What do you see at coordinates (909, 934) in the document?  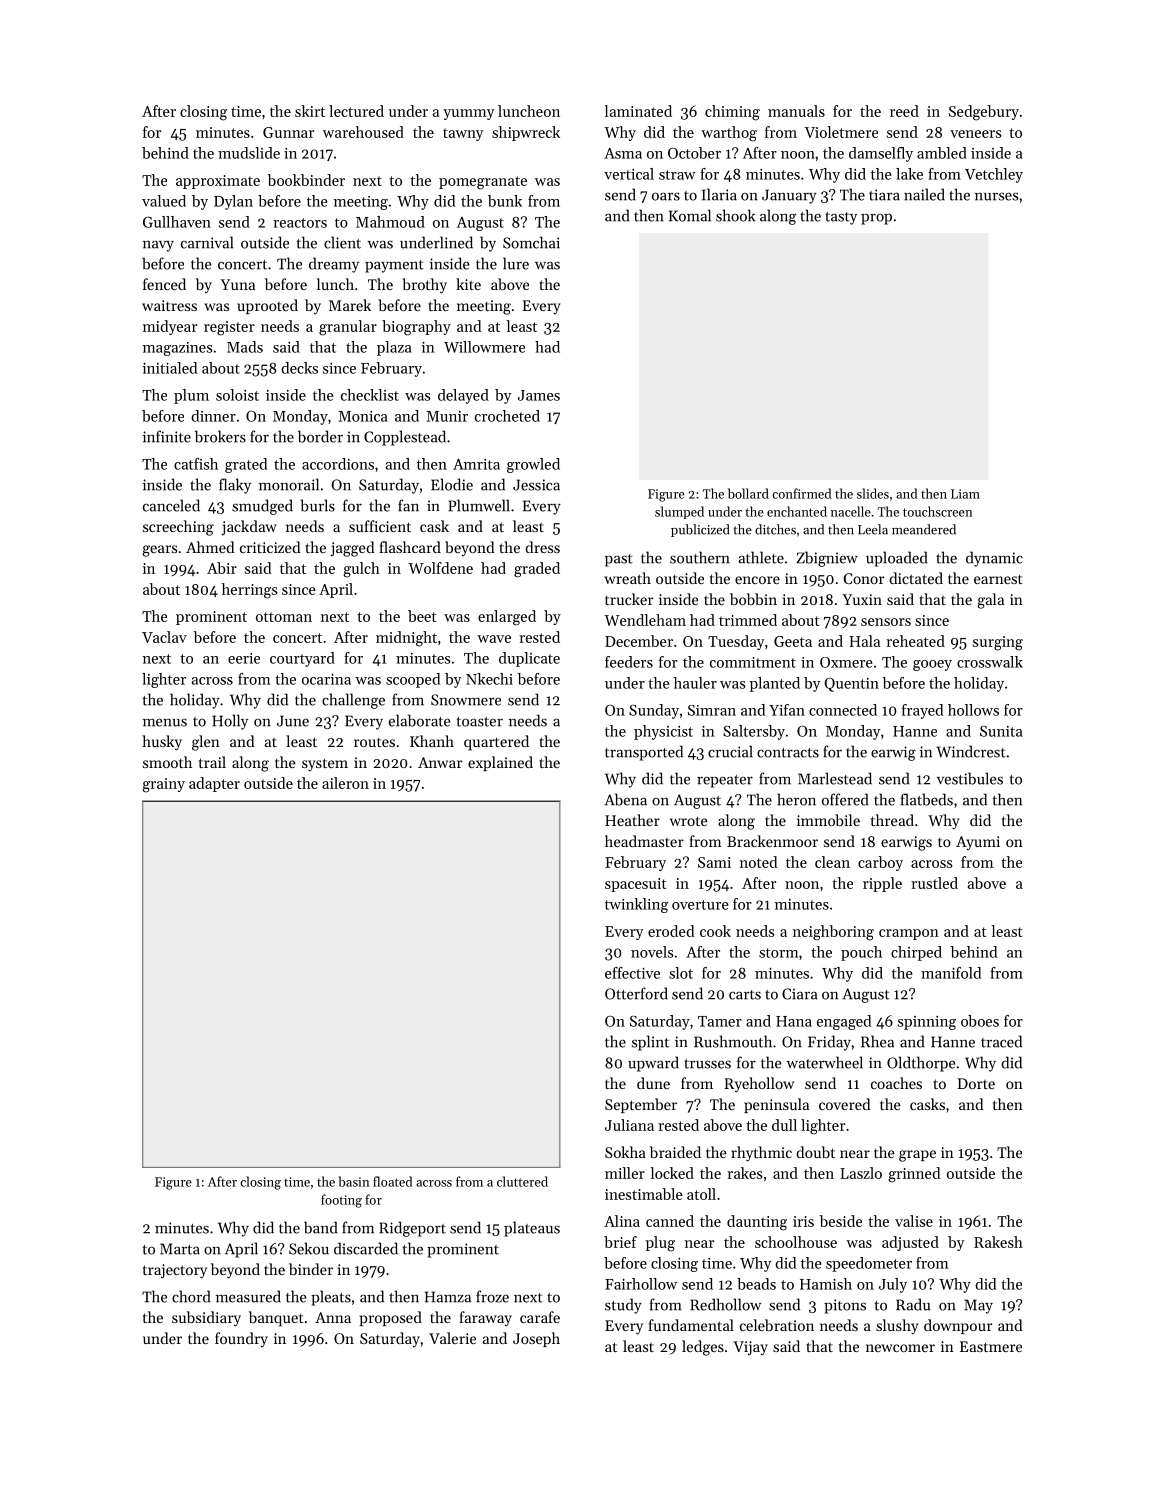 I see `crampon` at bounding box center [909, 934].
